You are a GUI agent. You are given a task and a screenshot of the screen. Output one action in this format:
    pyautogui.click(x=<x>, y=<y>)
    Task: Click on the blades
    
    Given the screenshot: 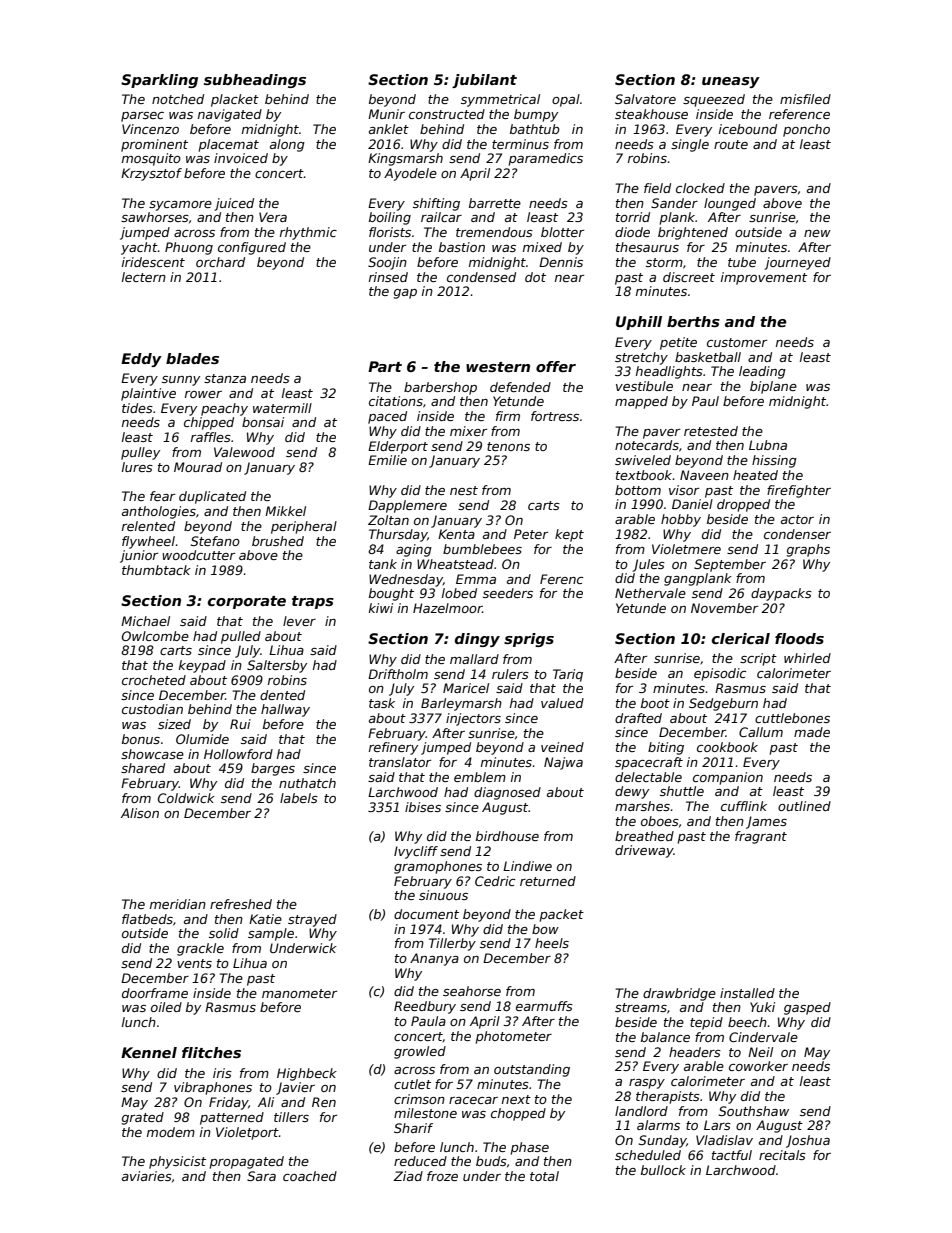 What is the action you would take?
    pyautogui.click(x=192, y=358)
